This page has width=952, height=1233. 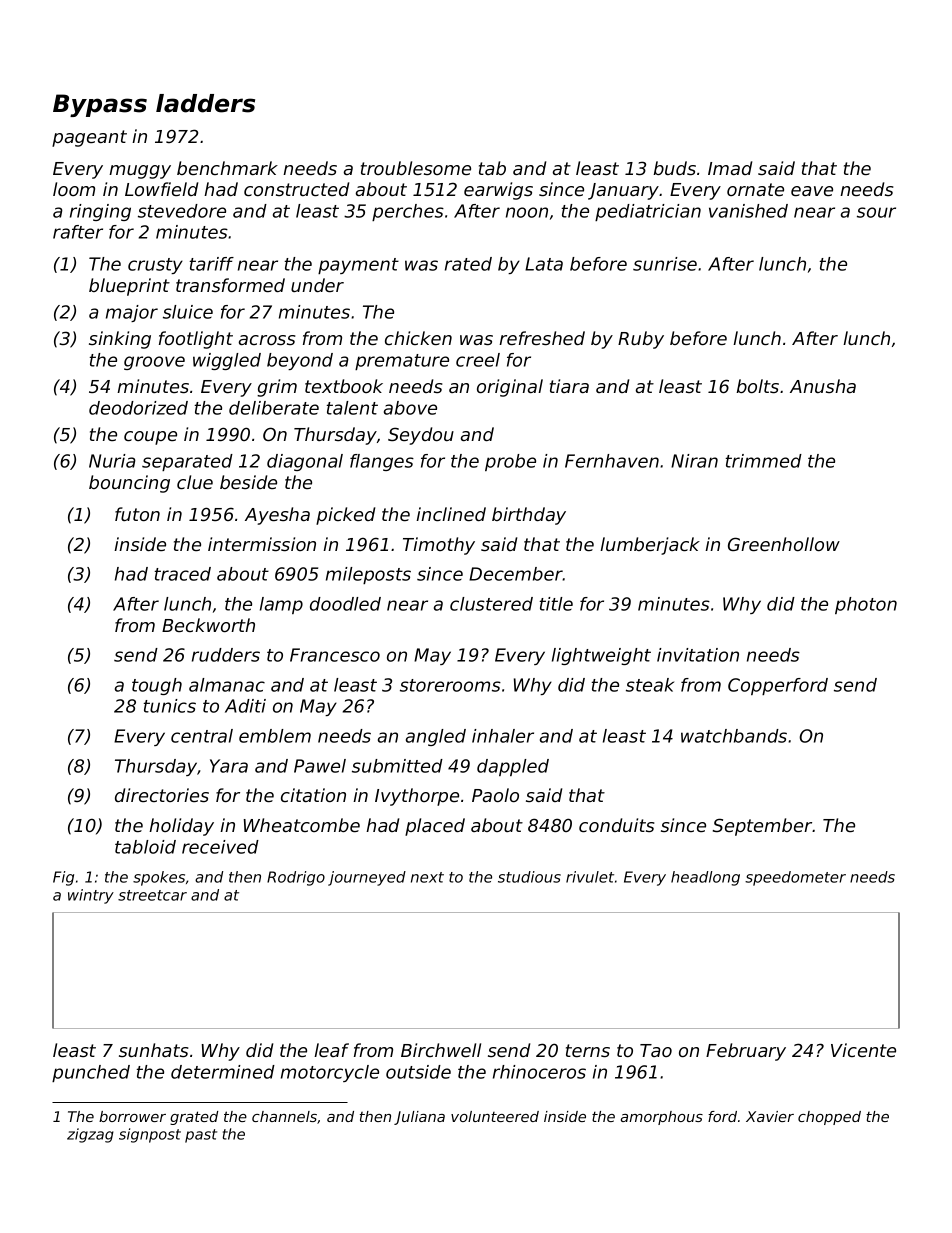 What do you see at coordinates (74, 189) in the page?
I see `loom` at bounding box center [74, 189].
